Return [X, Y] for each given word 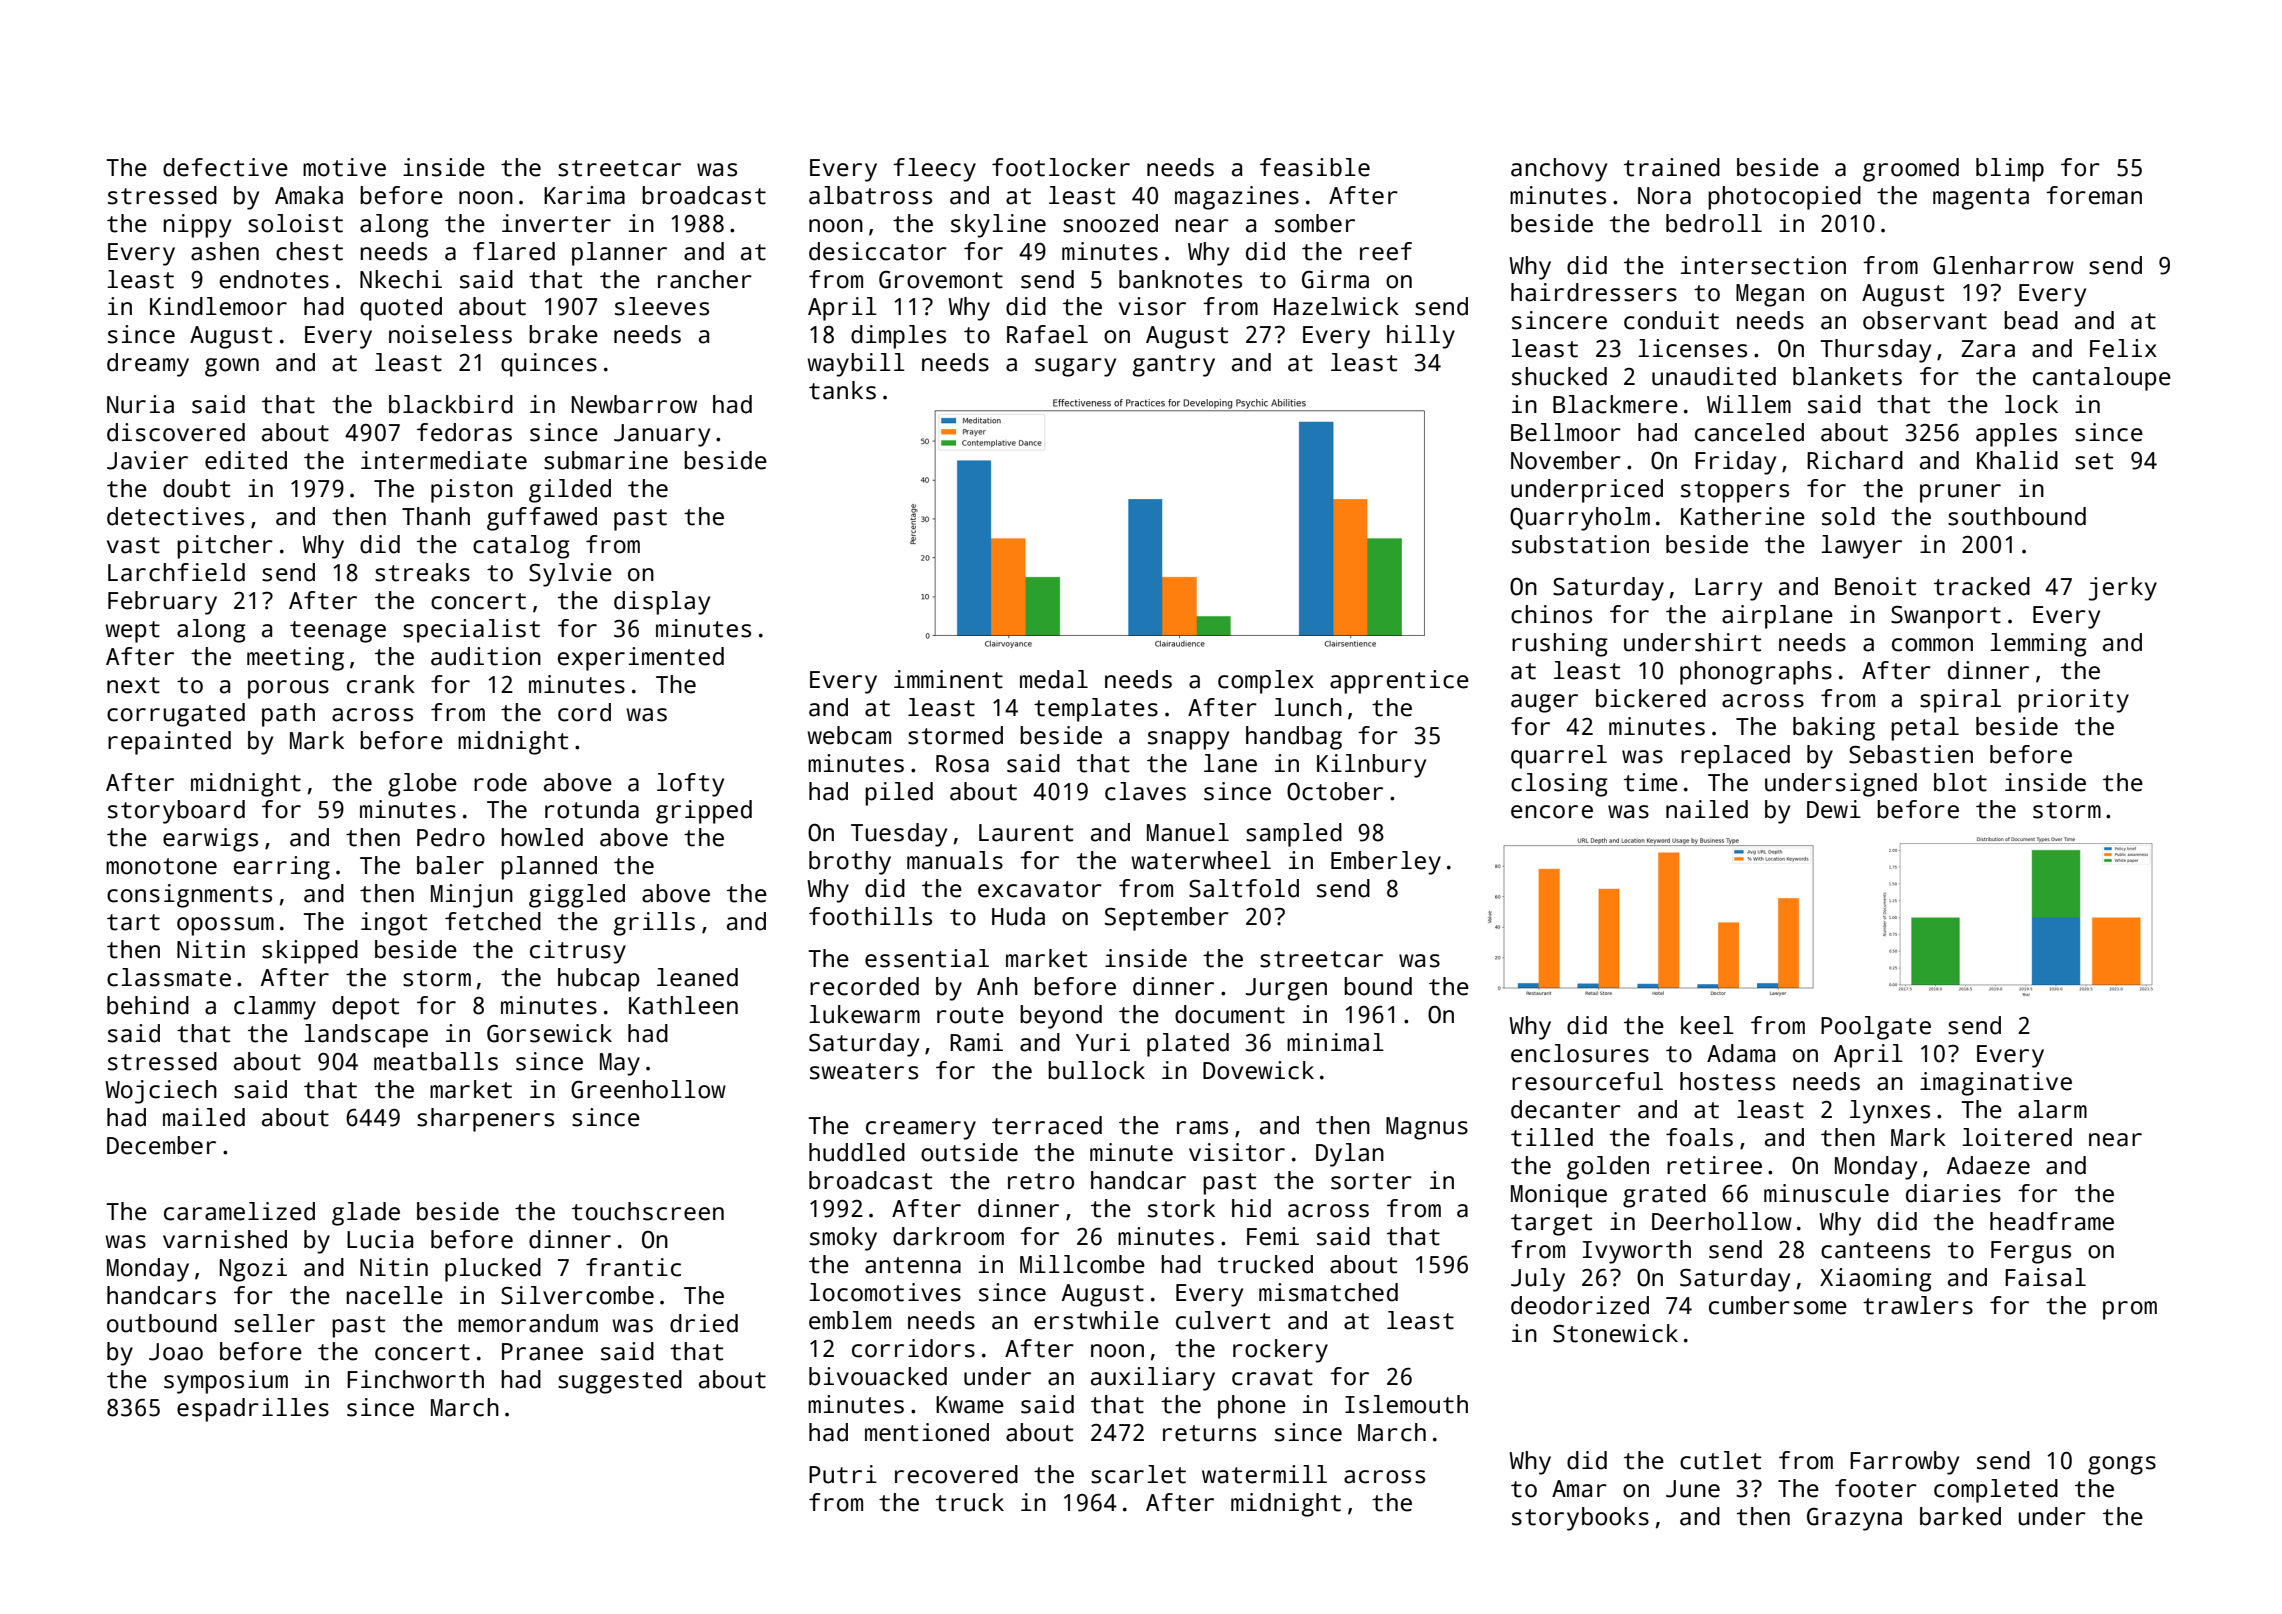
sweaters [864, 1071]
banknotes [1180, 279]
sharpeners [485, 1120]
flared [514, 251]
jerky [2123, 589]
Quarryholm [1580, 519]
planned [549, 868]
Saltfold [1244, 888]
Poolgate [1876, 1028]
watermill [1264, 1474]
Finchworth [415, 1379]
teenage [338, 632]
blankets [1847, 376]
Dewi [1834, 809]
